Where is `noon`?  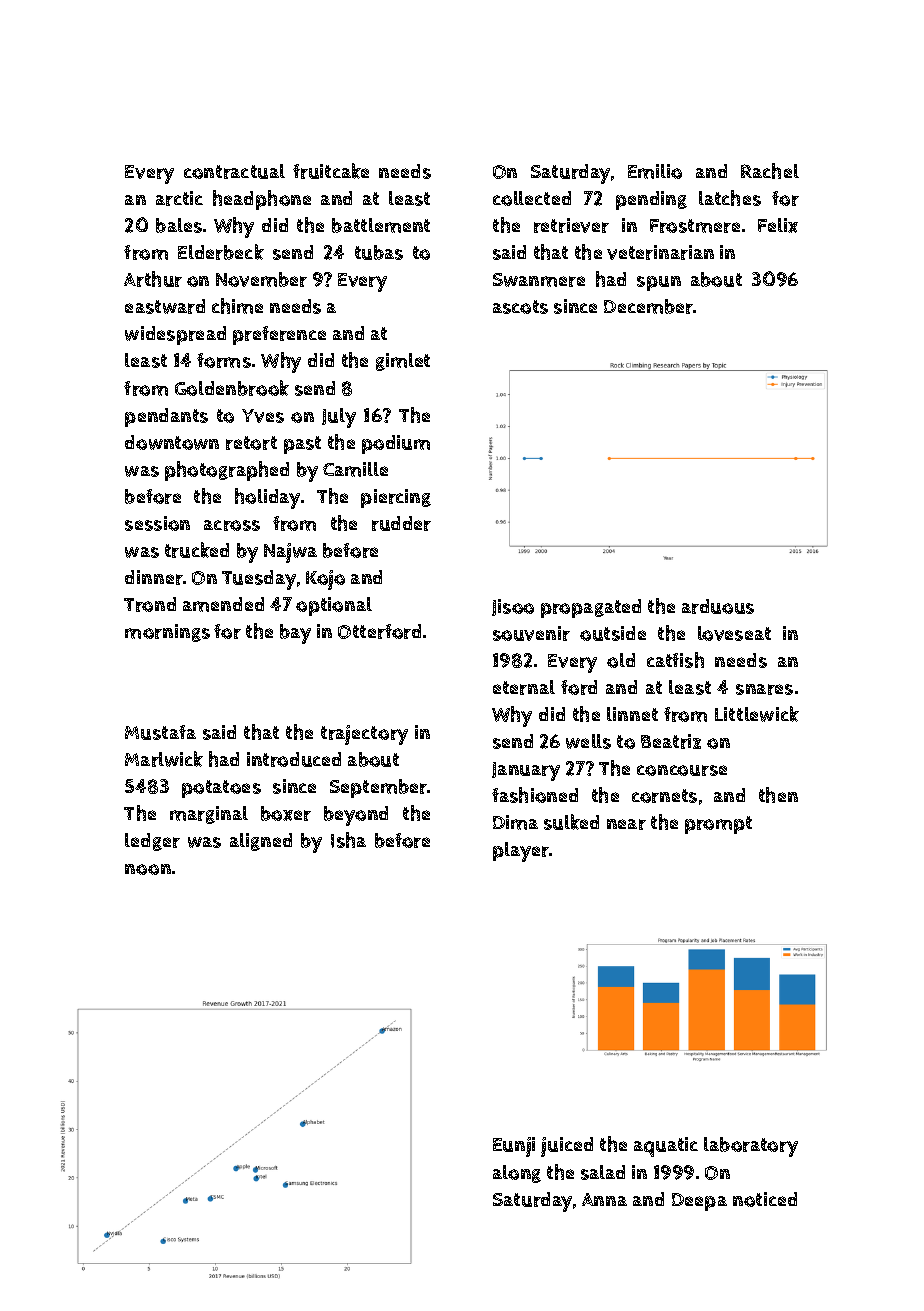 noon is located at coordinates (148, 869).
